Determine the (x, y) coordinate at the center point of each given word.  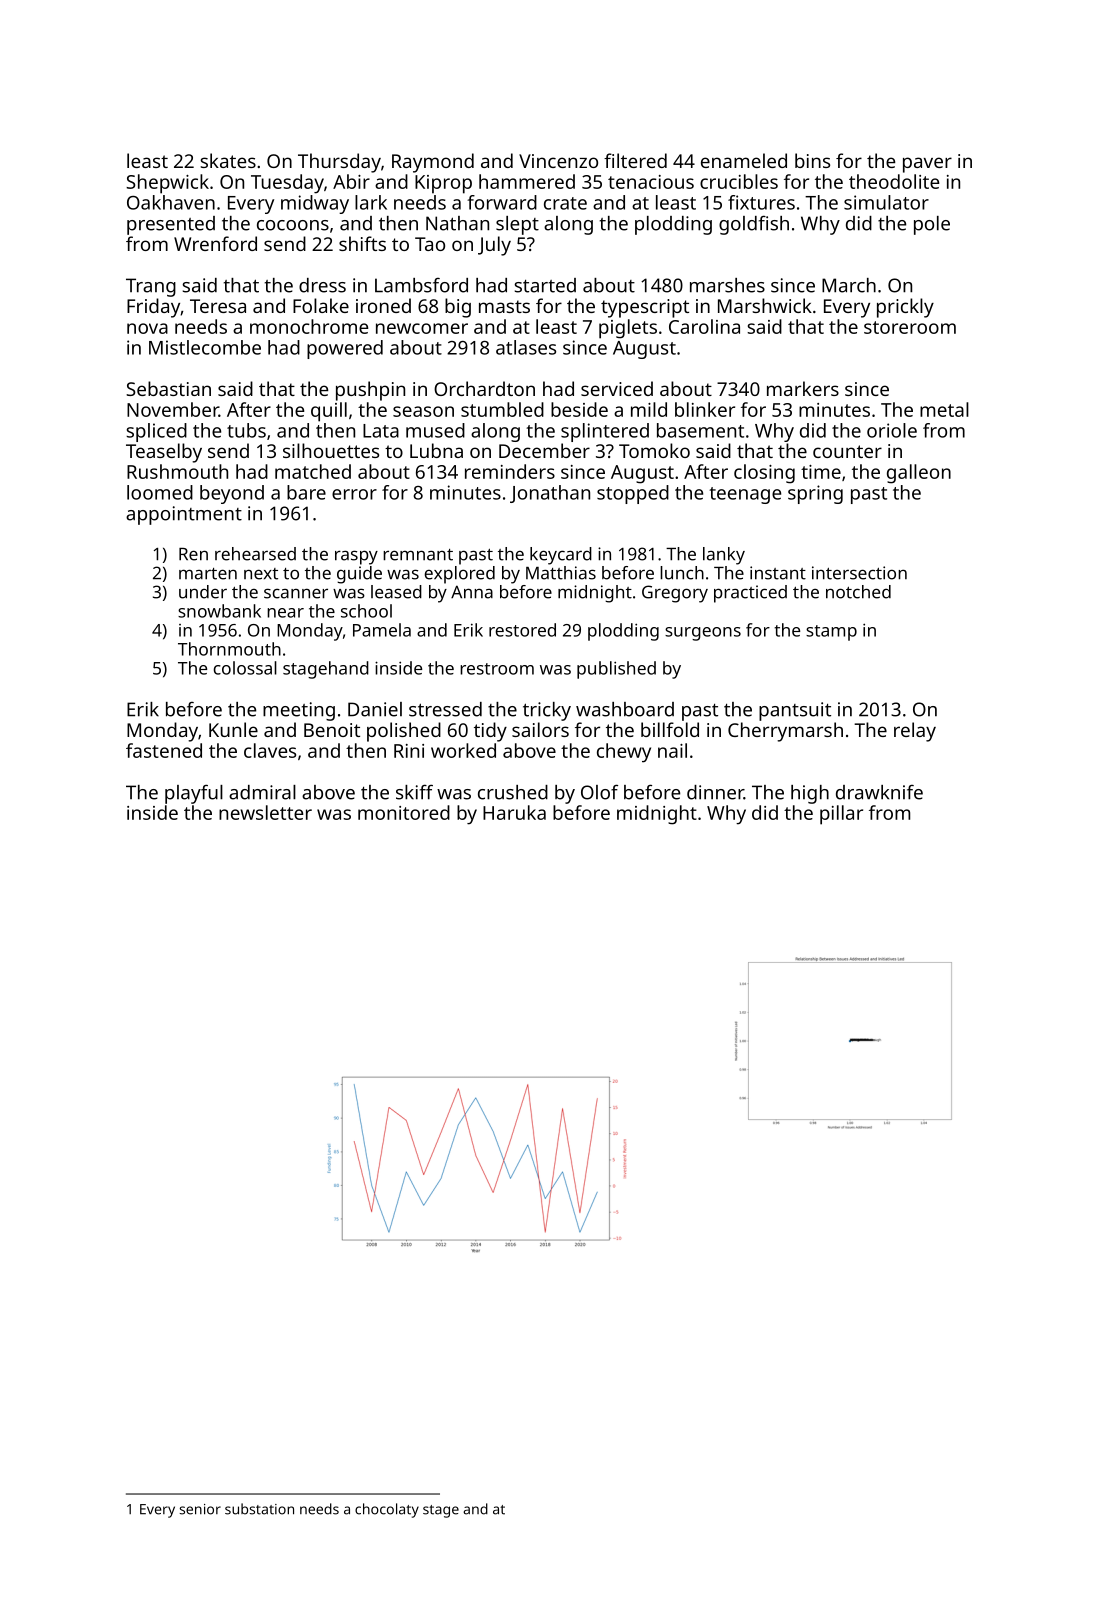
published (616, 670)
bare (306, 492)
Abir (351, 181)
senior (200, 1509)
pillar (841, 815)
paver (927, 165)
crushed (513, 792)
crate (565, 203)
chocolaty (387, 1510)
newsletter (265, 812)
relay (915, 732)
